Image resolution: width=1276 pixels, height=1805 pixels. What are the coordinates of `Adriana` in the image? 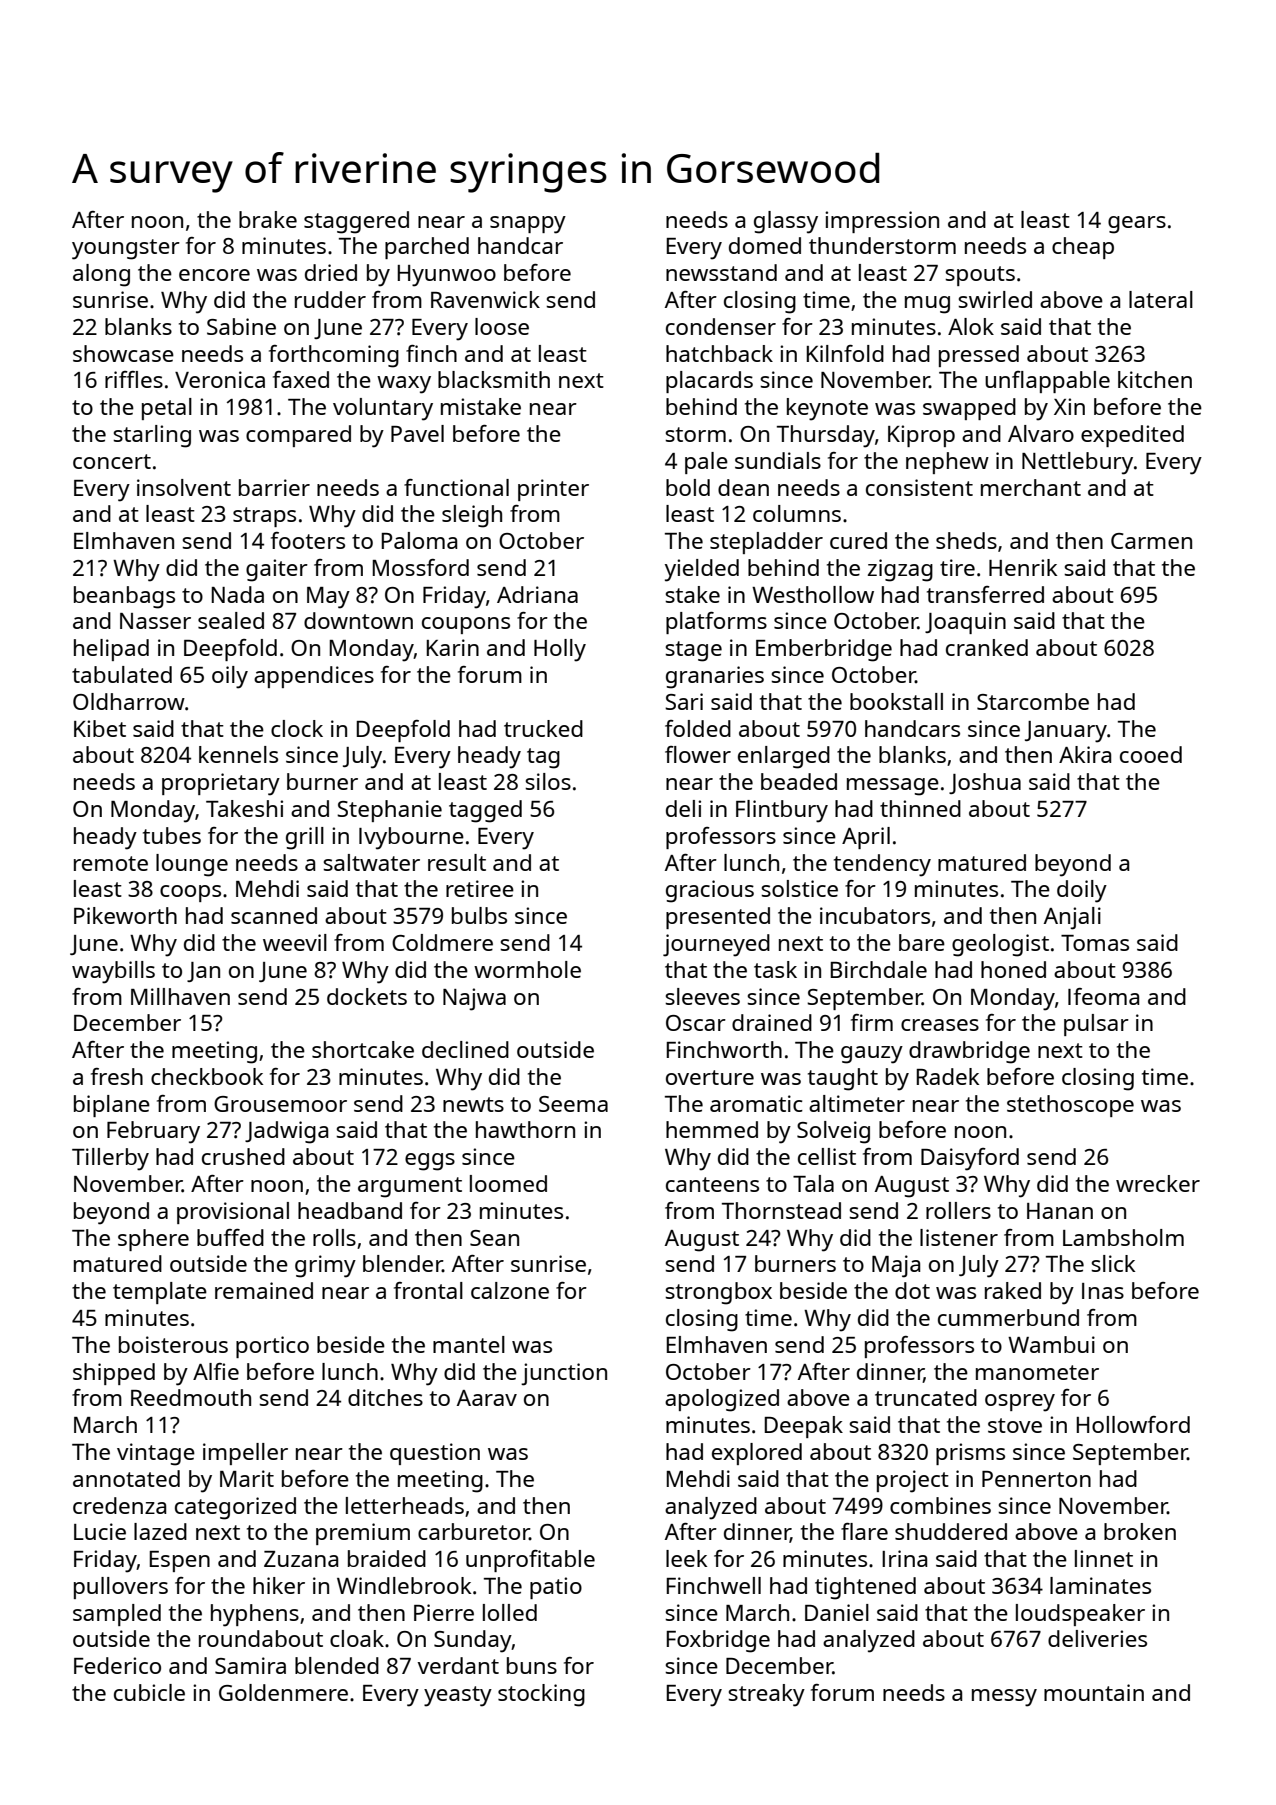 It's located at (537, 594).
